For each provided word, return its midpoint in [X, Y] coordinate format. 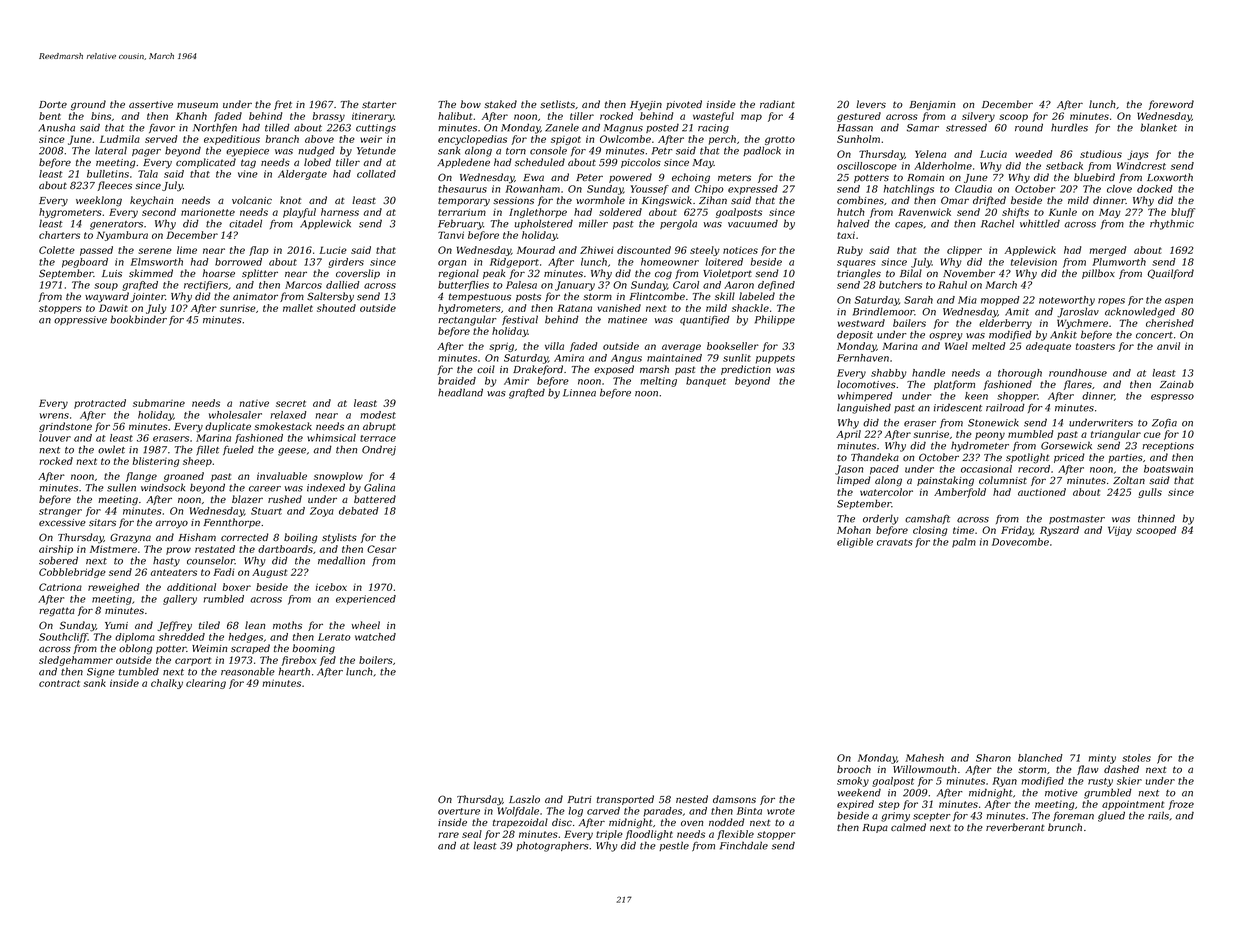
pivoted [684, 105]
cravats [895, 542]
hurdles [1069, 127]
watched [375, 637]
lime [187, 250]
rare [449, 835]
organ [452, 264]
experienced [366, 600]
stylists [339, 538]
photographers [552, 846]
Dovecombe [1020, 542]
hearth [294, 671]
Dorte [53, 104]
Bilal [911, 273]
